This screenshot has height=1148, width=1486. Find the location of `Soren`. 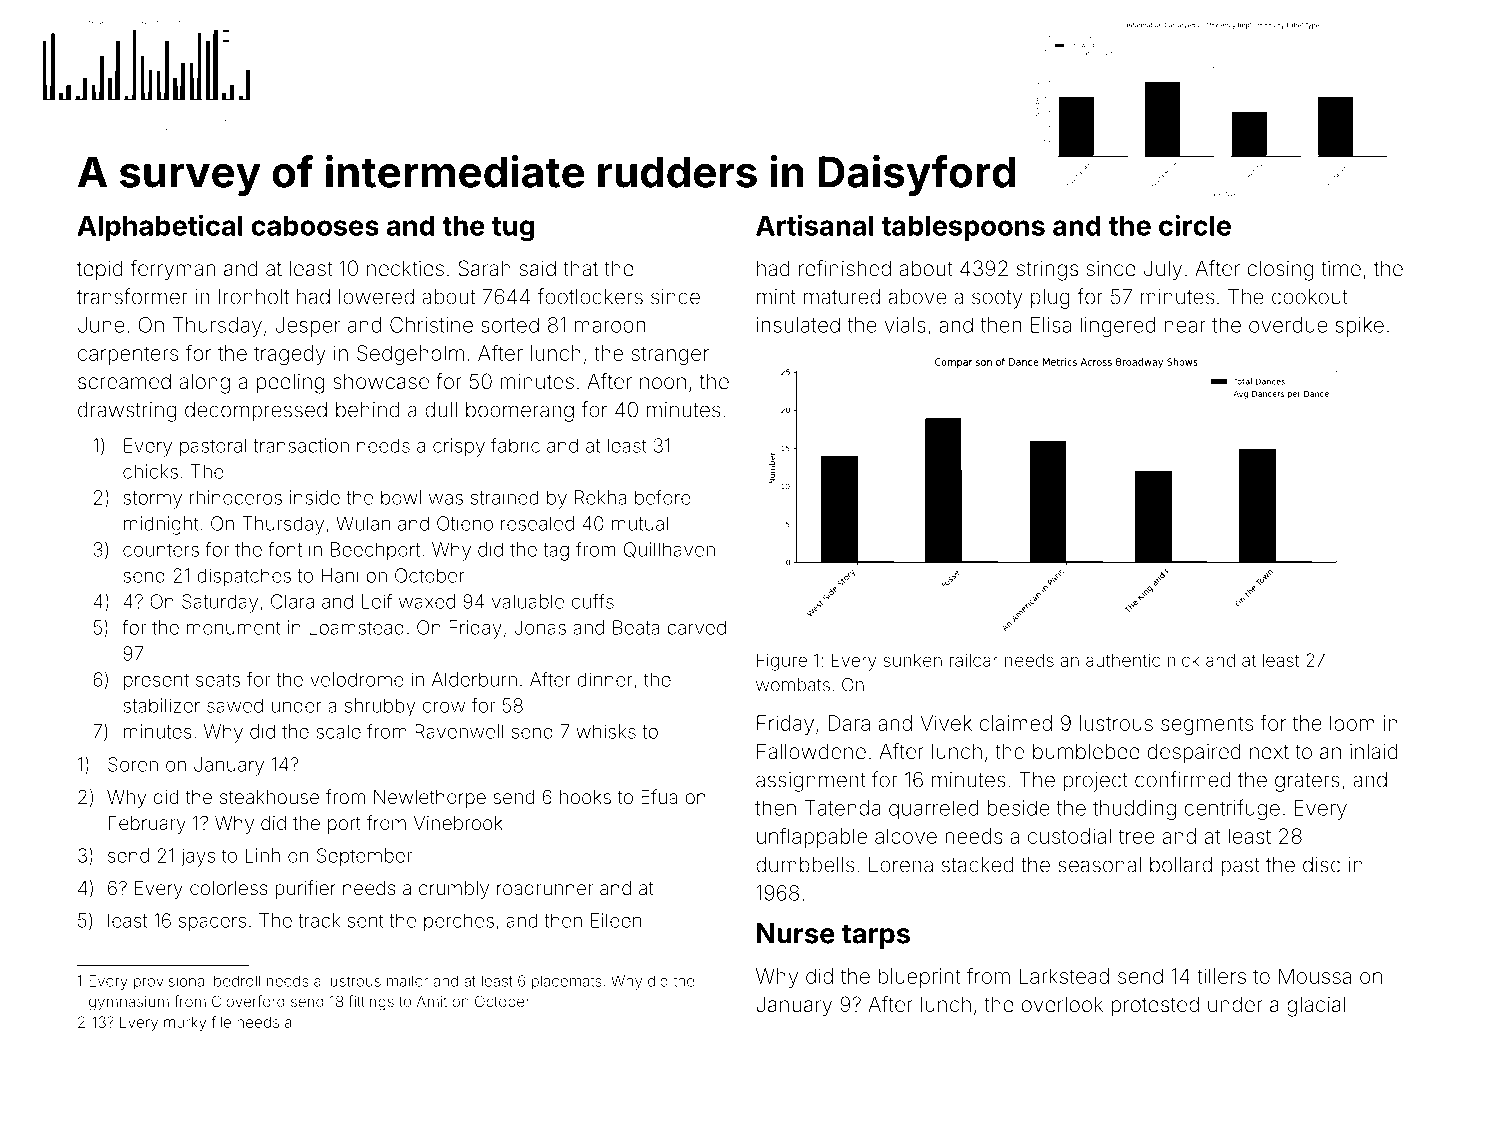

Soren is located at coordinates (133, 764).
